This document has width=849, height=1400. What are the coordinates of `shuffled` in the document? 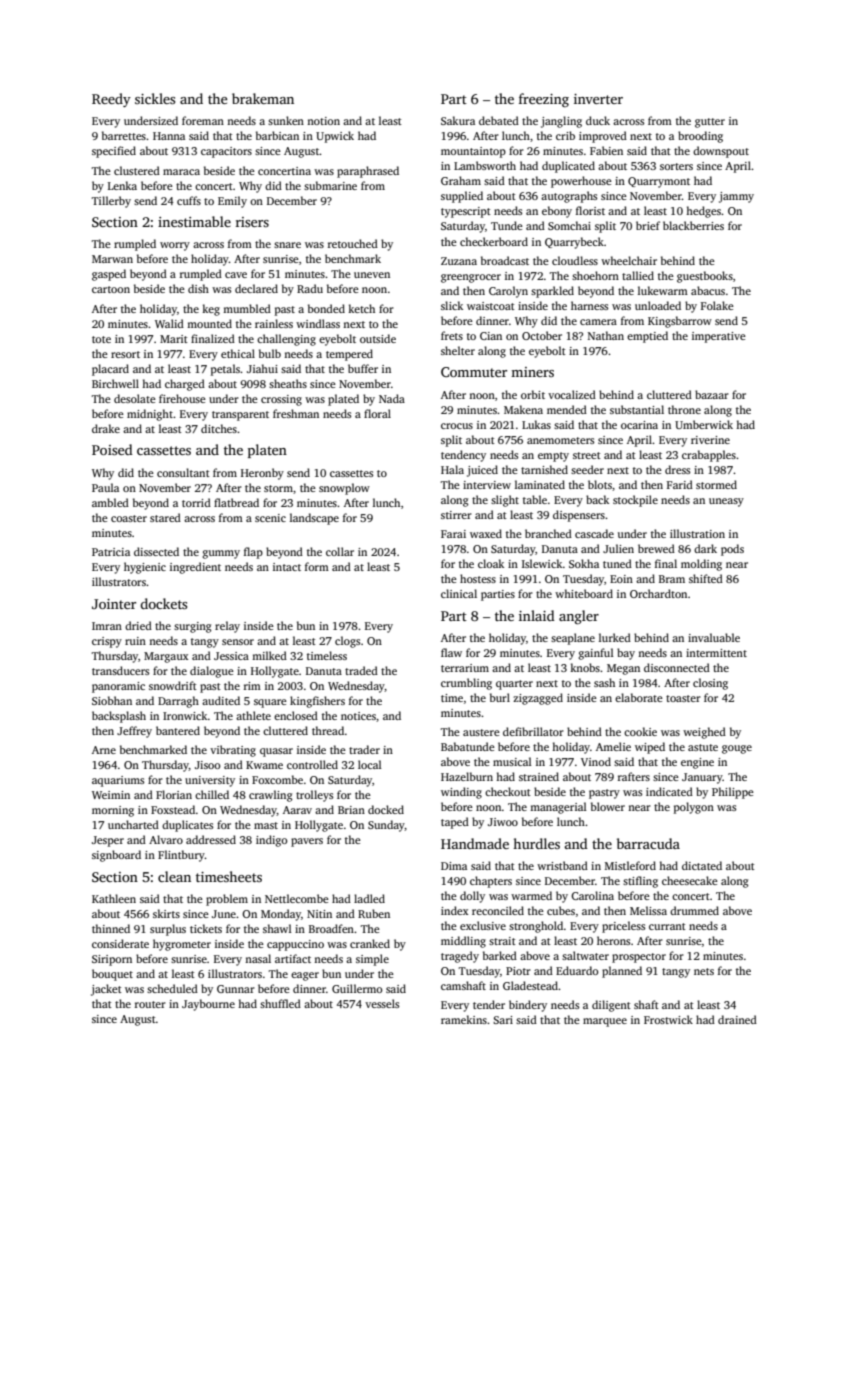 It's located at (280, 1003).
